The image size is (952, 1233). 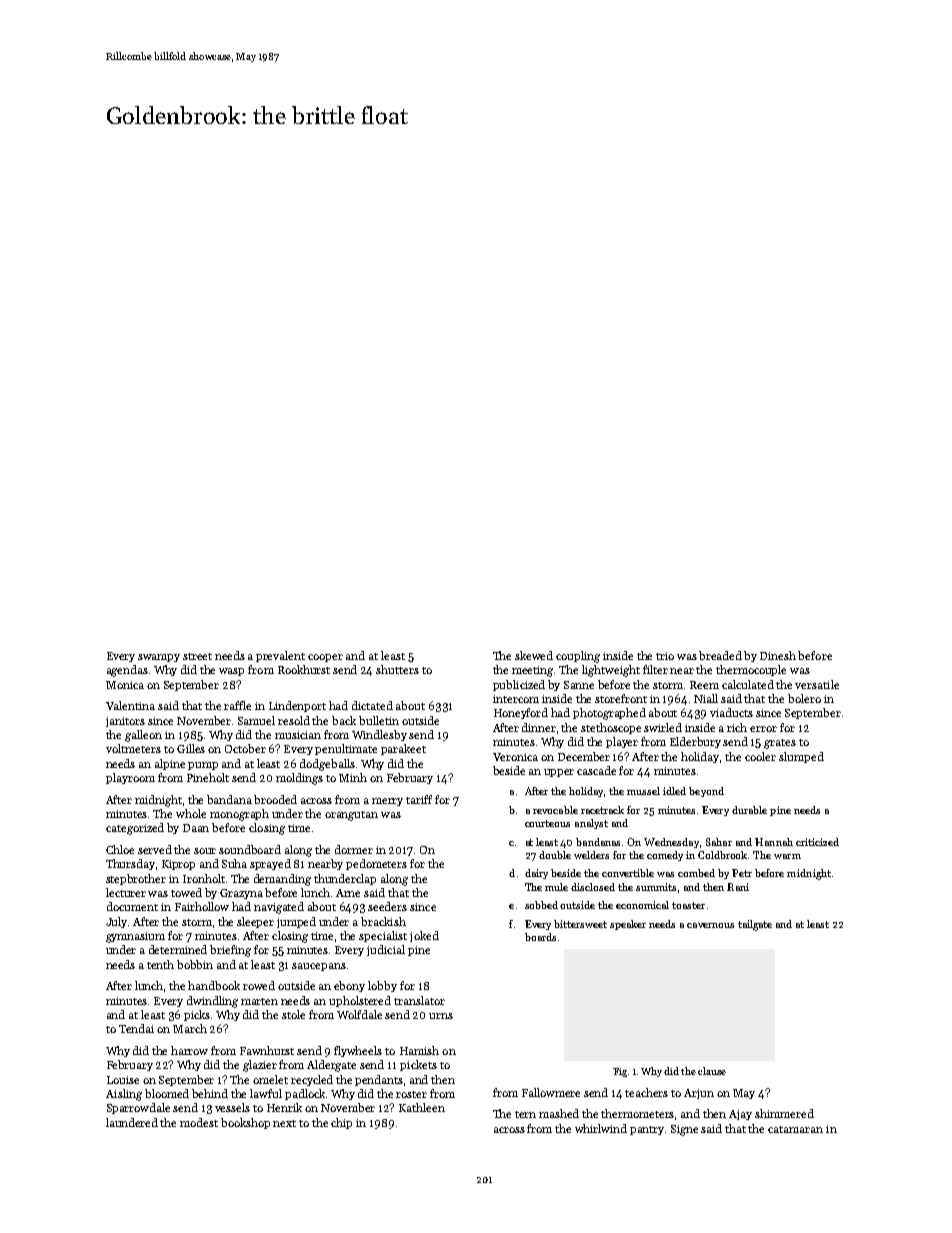 What do you see at coordinates (655, 669) in the page?
I see `filter` at bounding box center [655, 669].
